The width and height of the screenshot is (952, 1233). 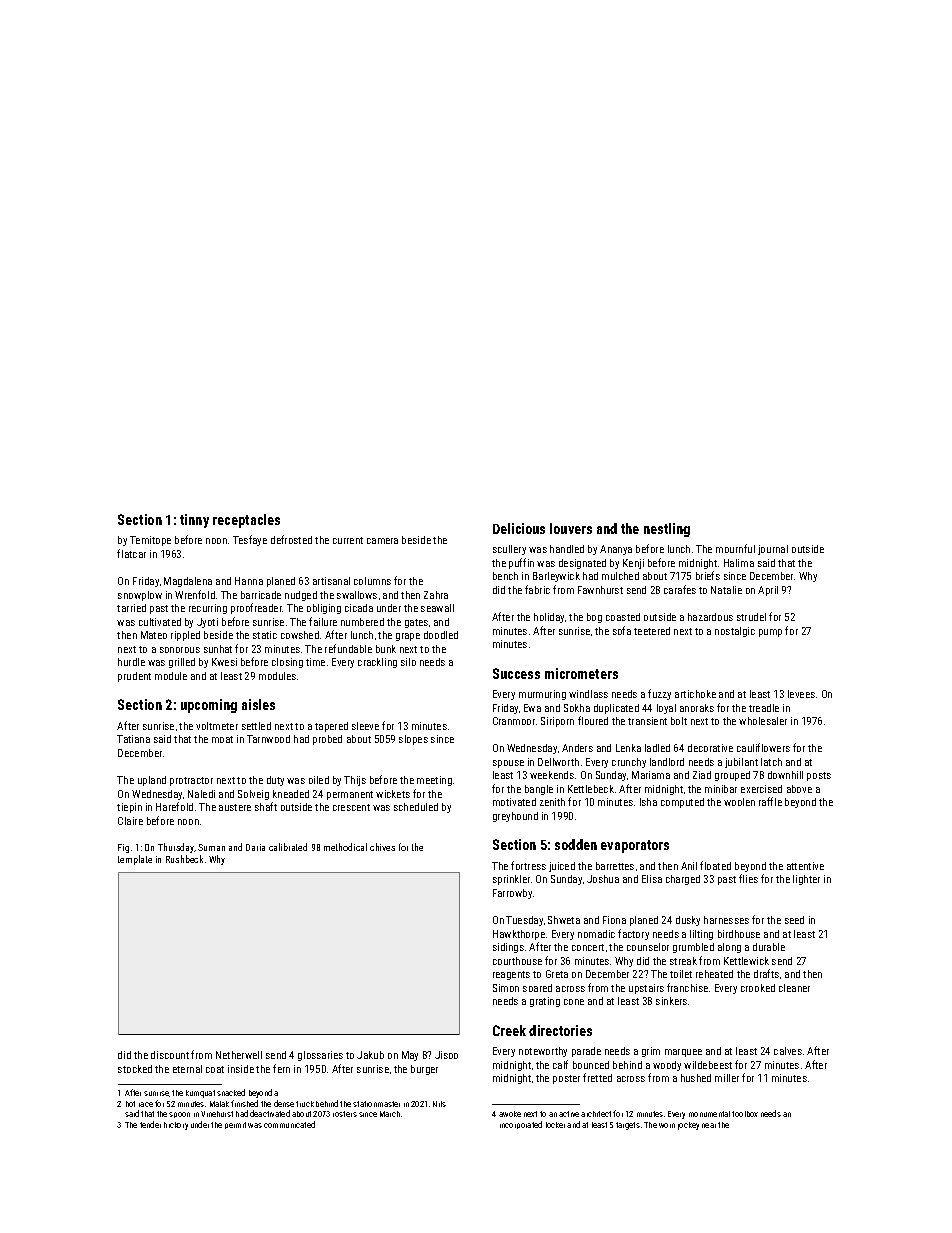 What do you see at coordinates (266, 806) in the screenshot?
I see `shaft` at bounding box center [266, 806].
